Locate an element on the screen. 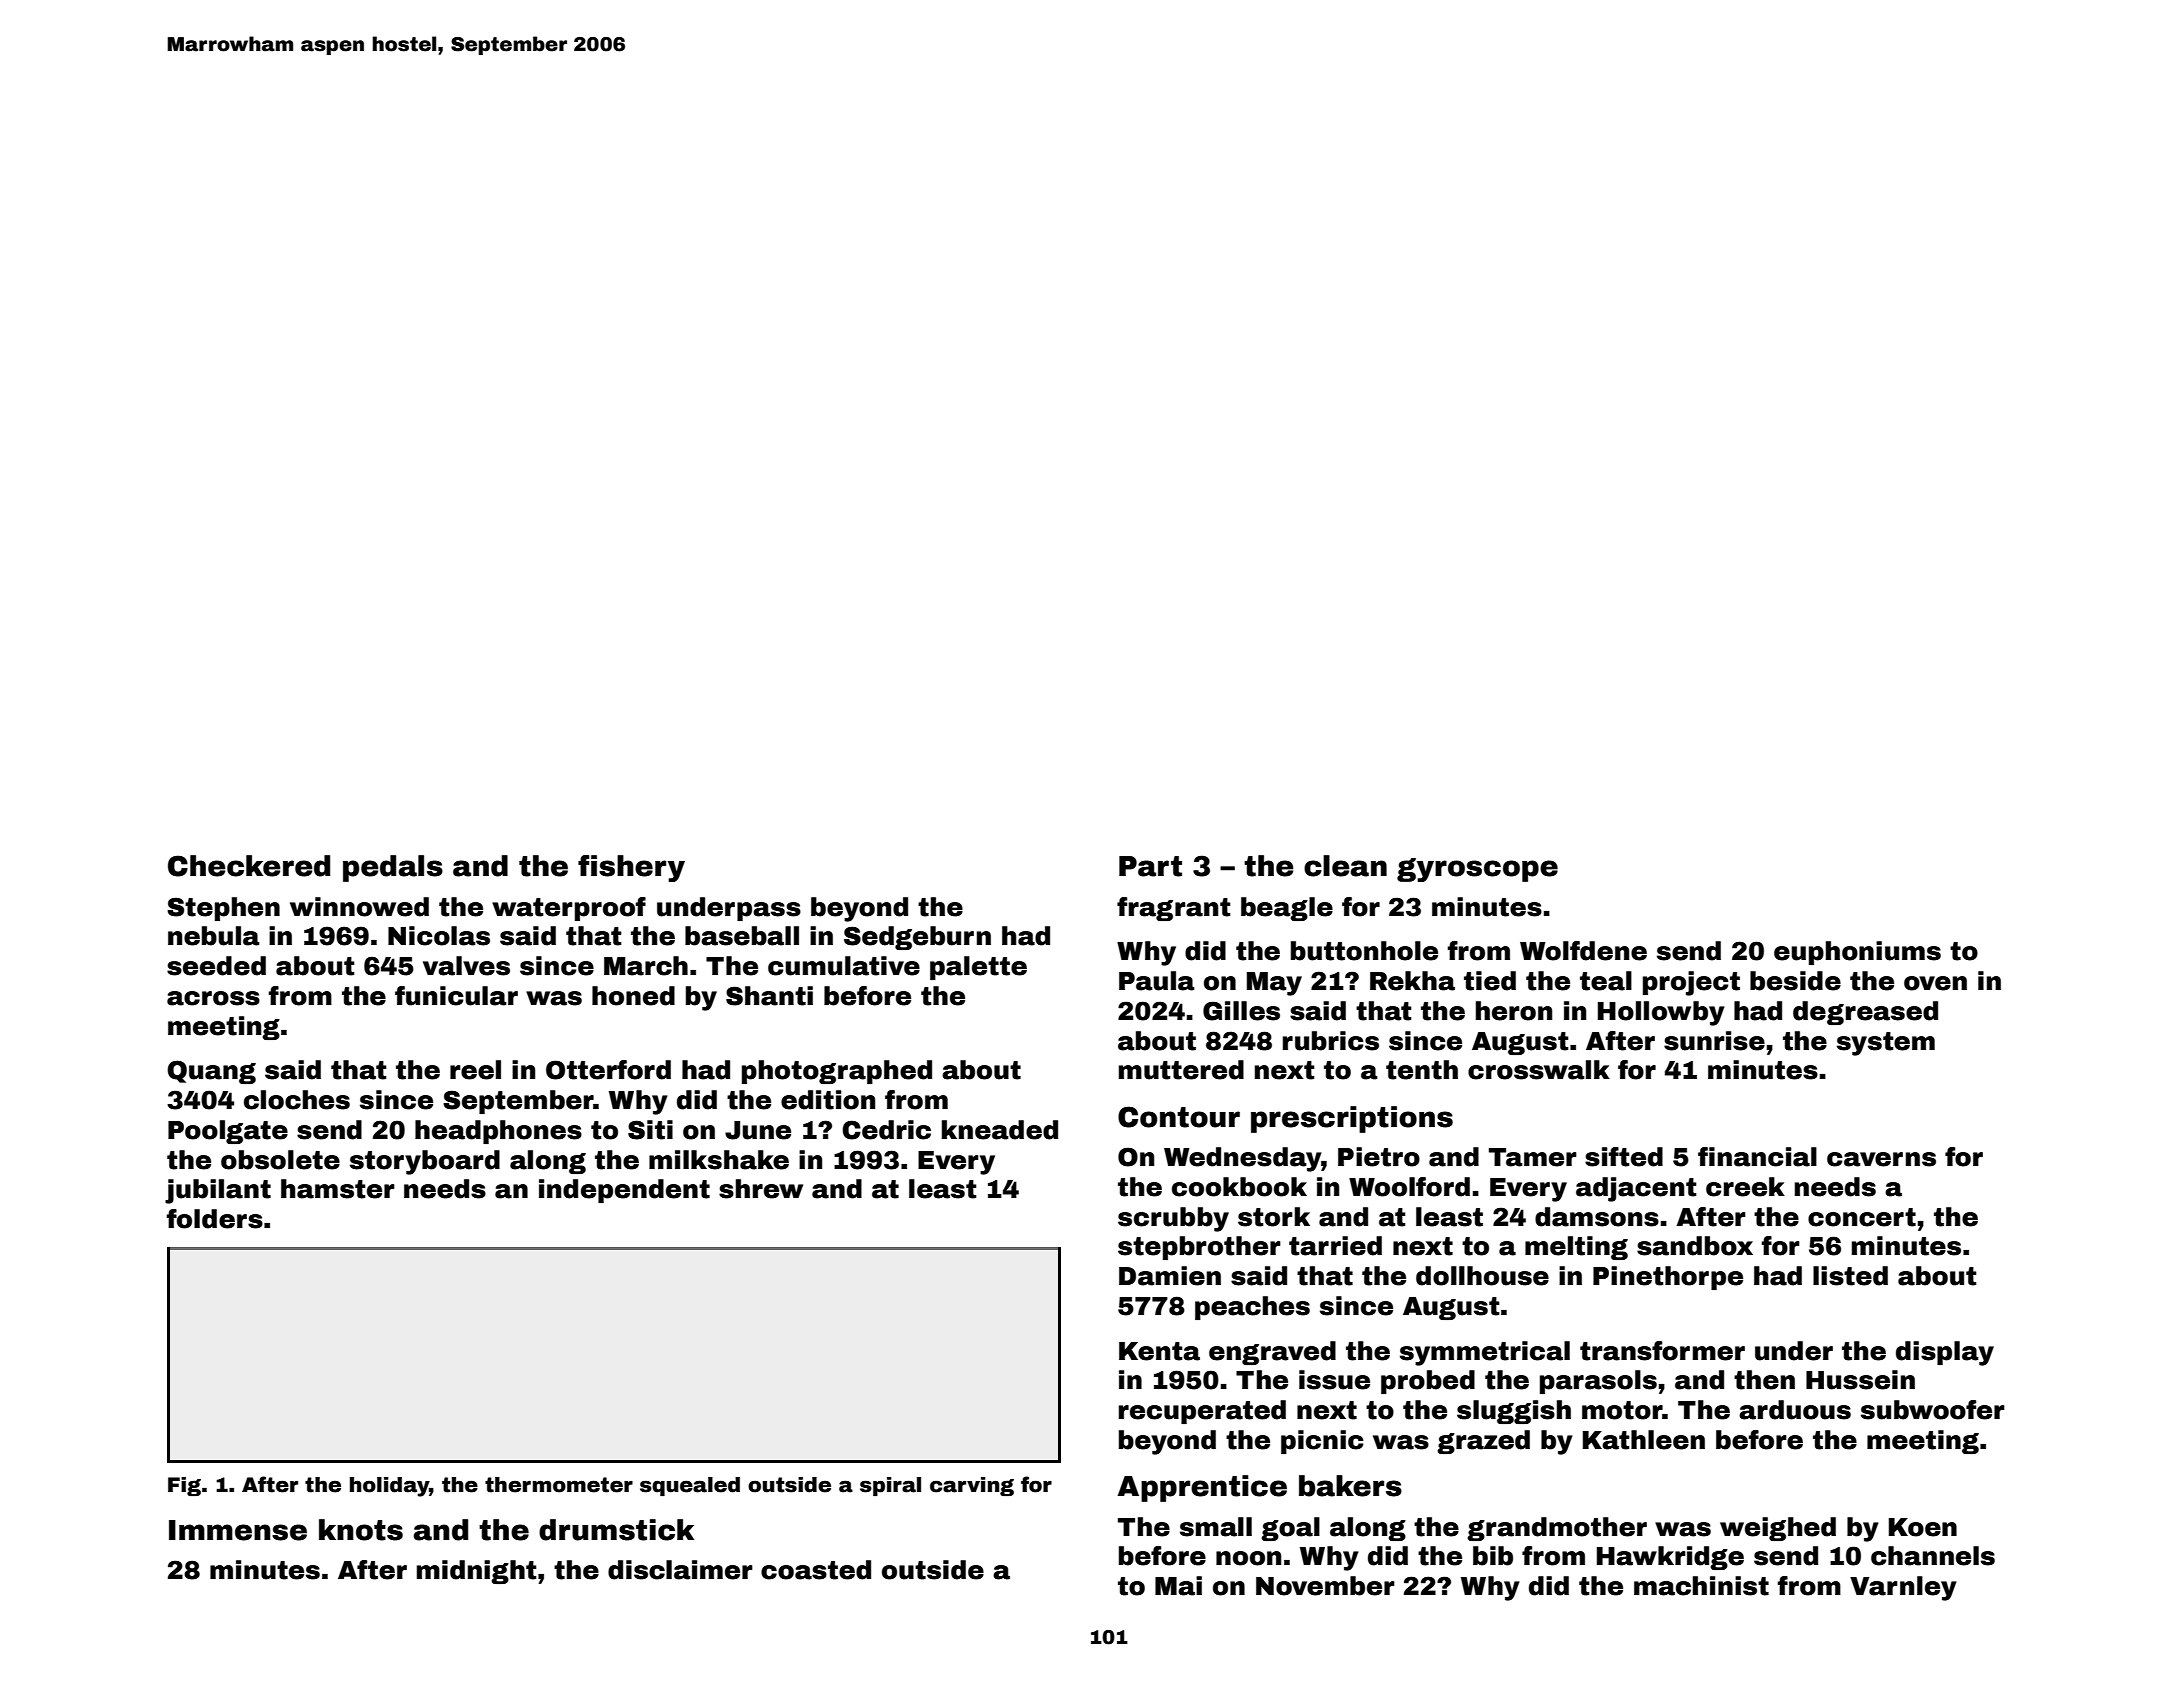 Image resolution: width=2178 pixels, height=1683 pixels. stork is located at coordinates (1274, 1217).
